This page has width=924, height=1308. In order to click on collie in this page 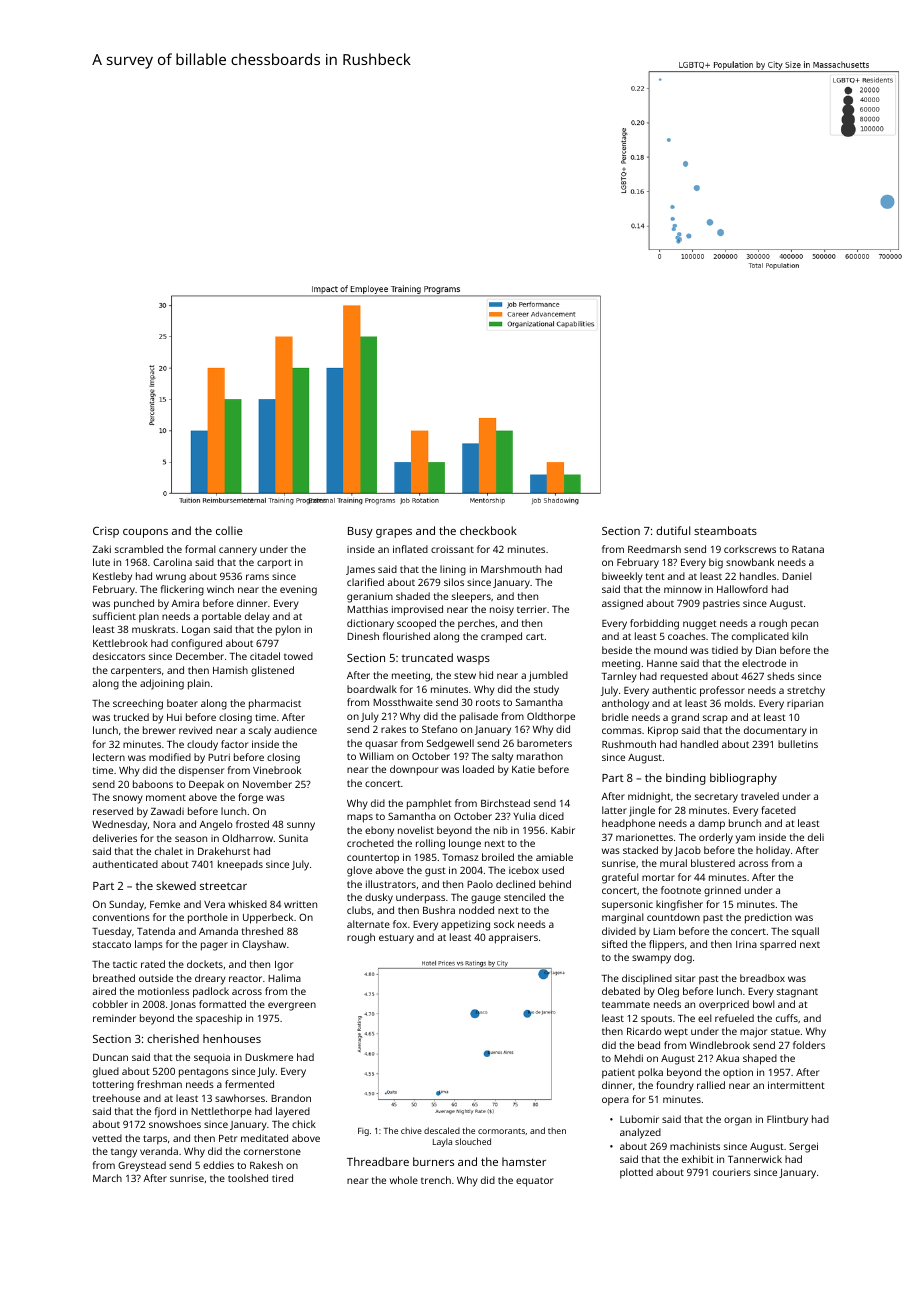, I will do `click(229, 530)`.
